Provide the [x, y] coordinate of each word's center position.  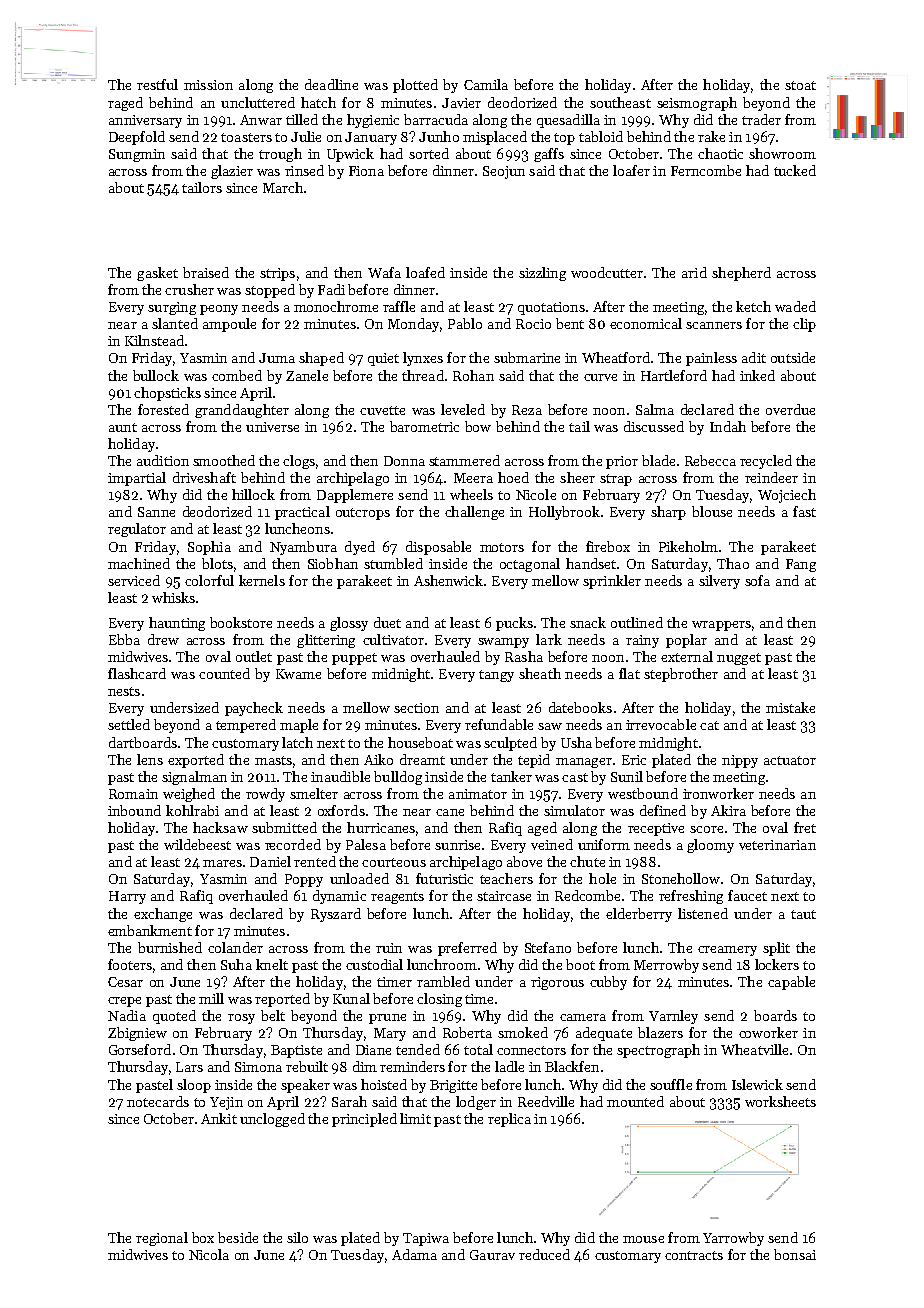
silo [297, 1237]
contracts [694, 1255]
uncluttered [258, 102]
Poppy [304, 880]
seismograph [697, 104]
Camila [486, 84]
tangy [496, 676]
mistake [790, 707]
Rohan [473, 375]
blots [217, 563]
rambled [443, 981]
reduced [544, 1254]
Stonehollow [681, 878]
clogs [299, 462]
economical [646, 323]
